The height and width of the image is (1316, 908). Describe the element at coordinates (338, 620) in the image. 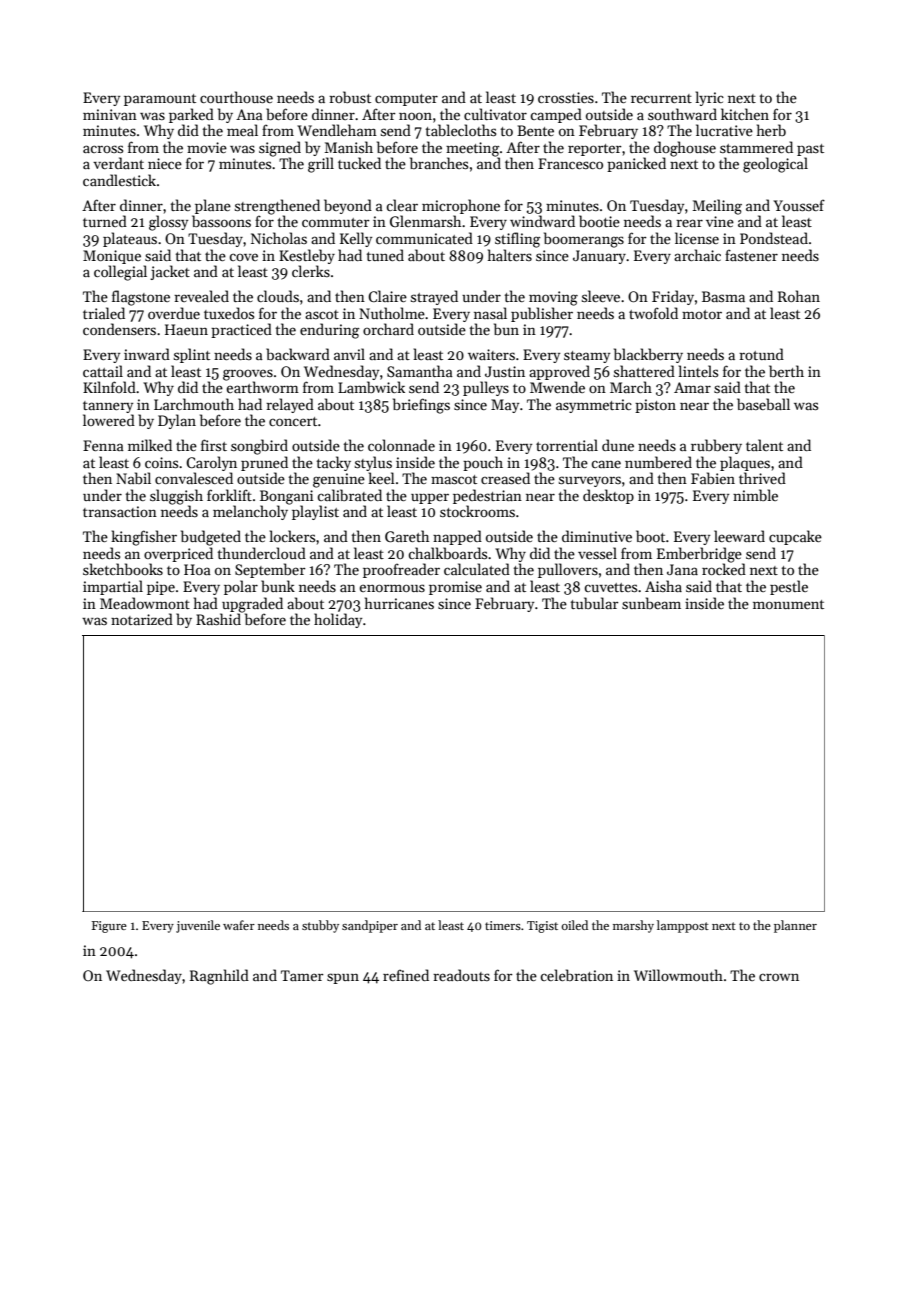

I see `holiday` at that location.
